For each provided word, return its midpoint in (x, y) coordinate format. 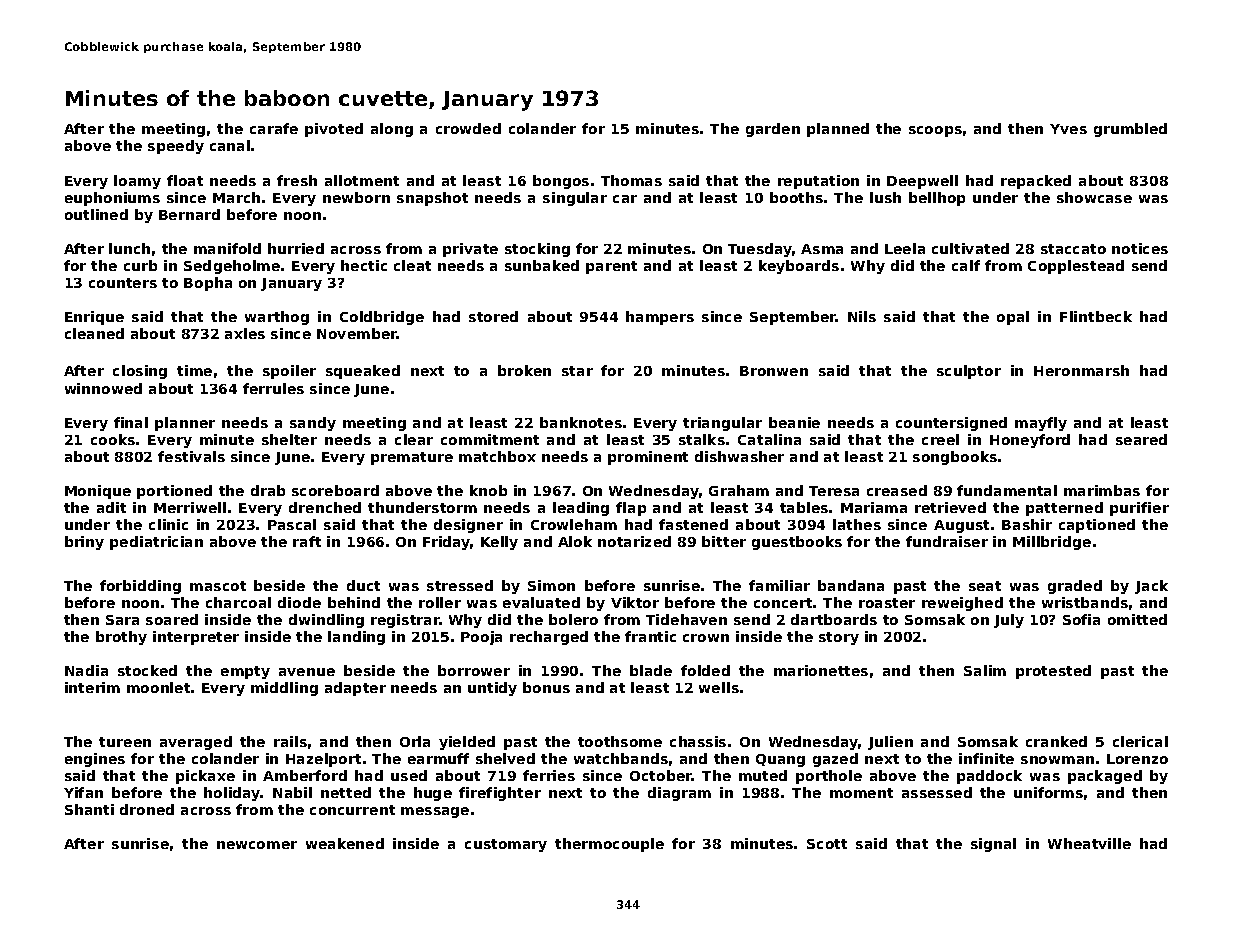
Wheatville (1089, 843)
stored (493, 316)
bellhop (937, 199)
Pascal (292, 524)
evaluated (541, 602)
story (839, 638)
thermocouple (609, 845)
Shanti (89, 809)
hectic (364, 265)
